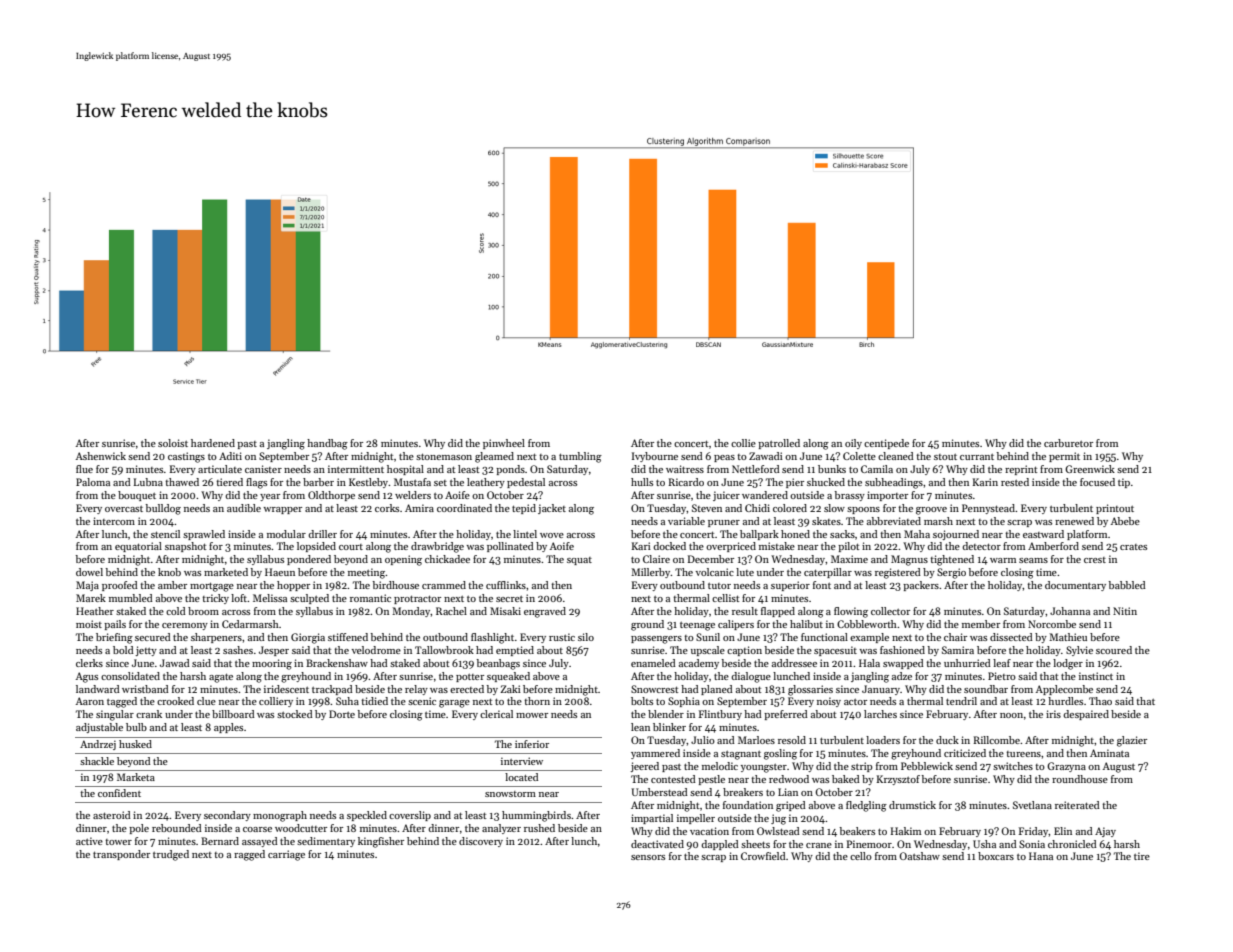 Image resolution: width=1233 pixels, height=952 pixels. What do you see at coordinates (342, 714) in the document?
I see `Dorte` at bounding box center [342, 714].
